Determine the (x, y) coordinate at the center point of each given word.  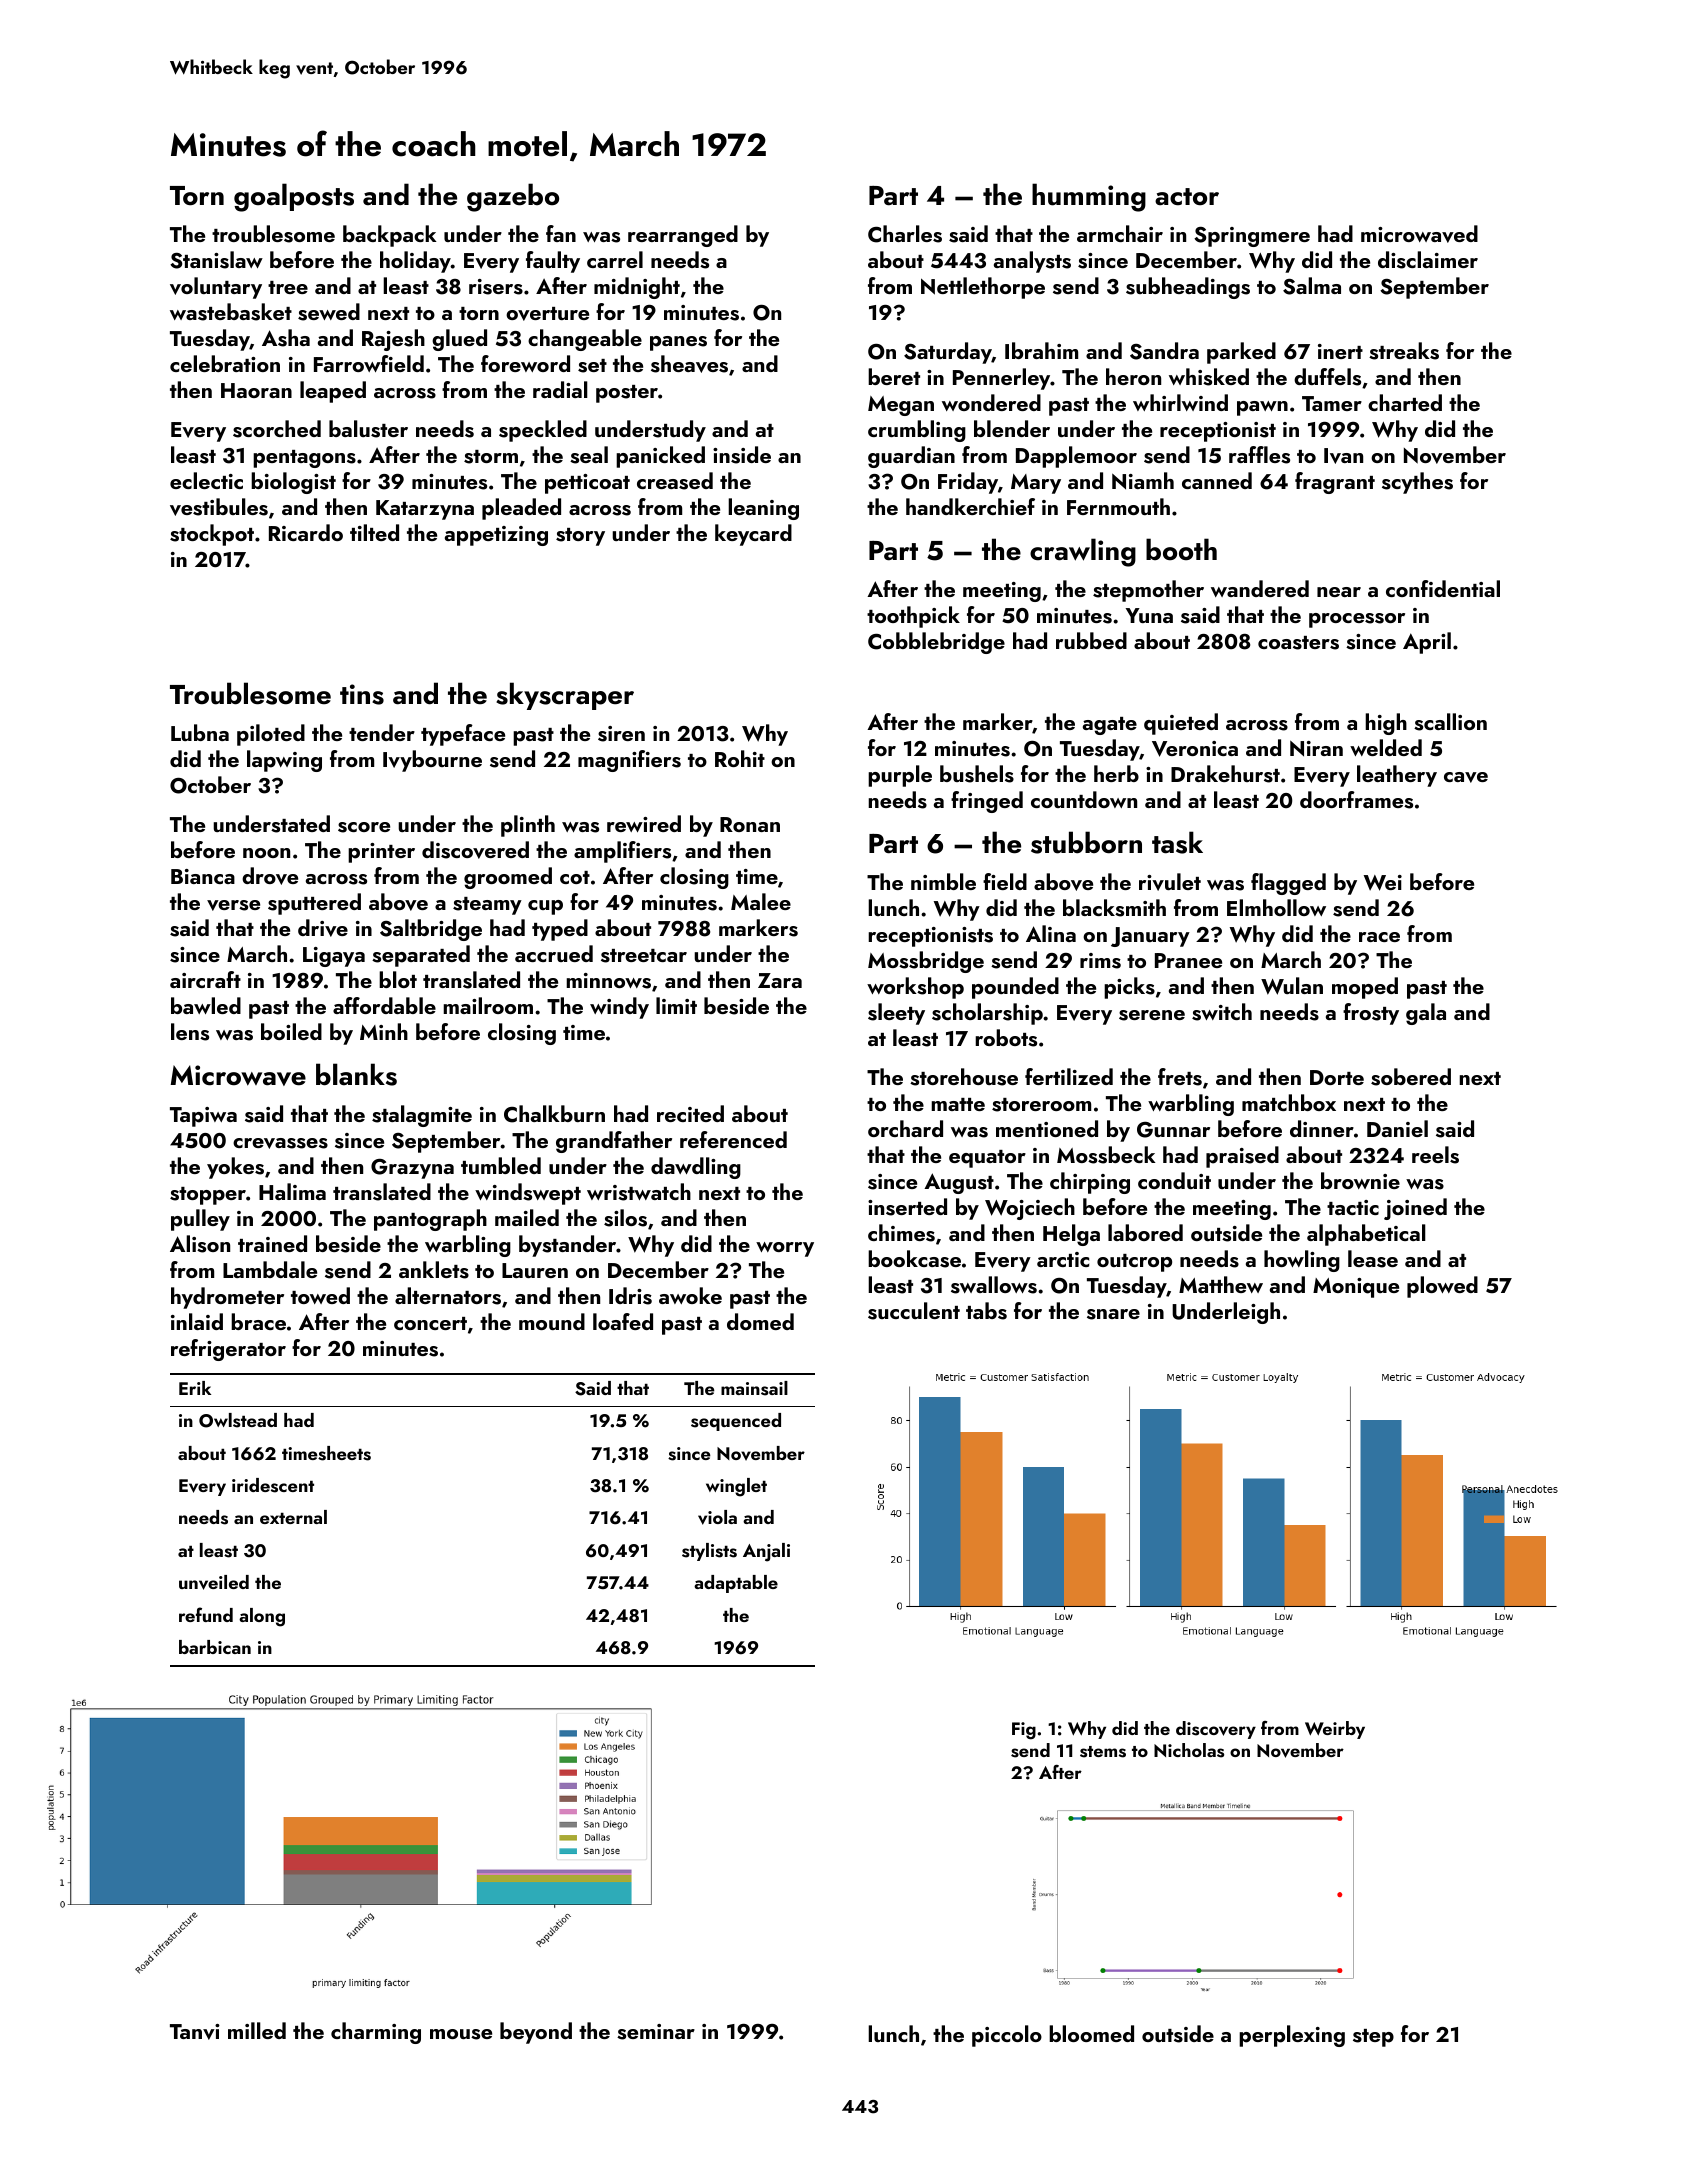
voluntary (216, 288)
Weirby (1335, 1730)
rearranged (683, 236)
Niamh (1143, 481)
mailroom (488, 1005)
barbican (215, 1647)
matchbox (1289, 1102)
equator (987, 1159)
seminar (656, 2032)
